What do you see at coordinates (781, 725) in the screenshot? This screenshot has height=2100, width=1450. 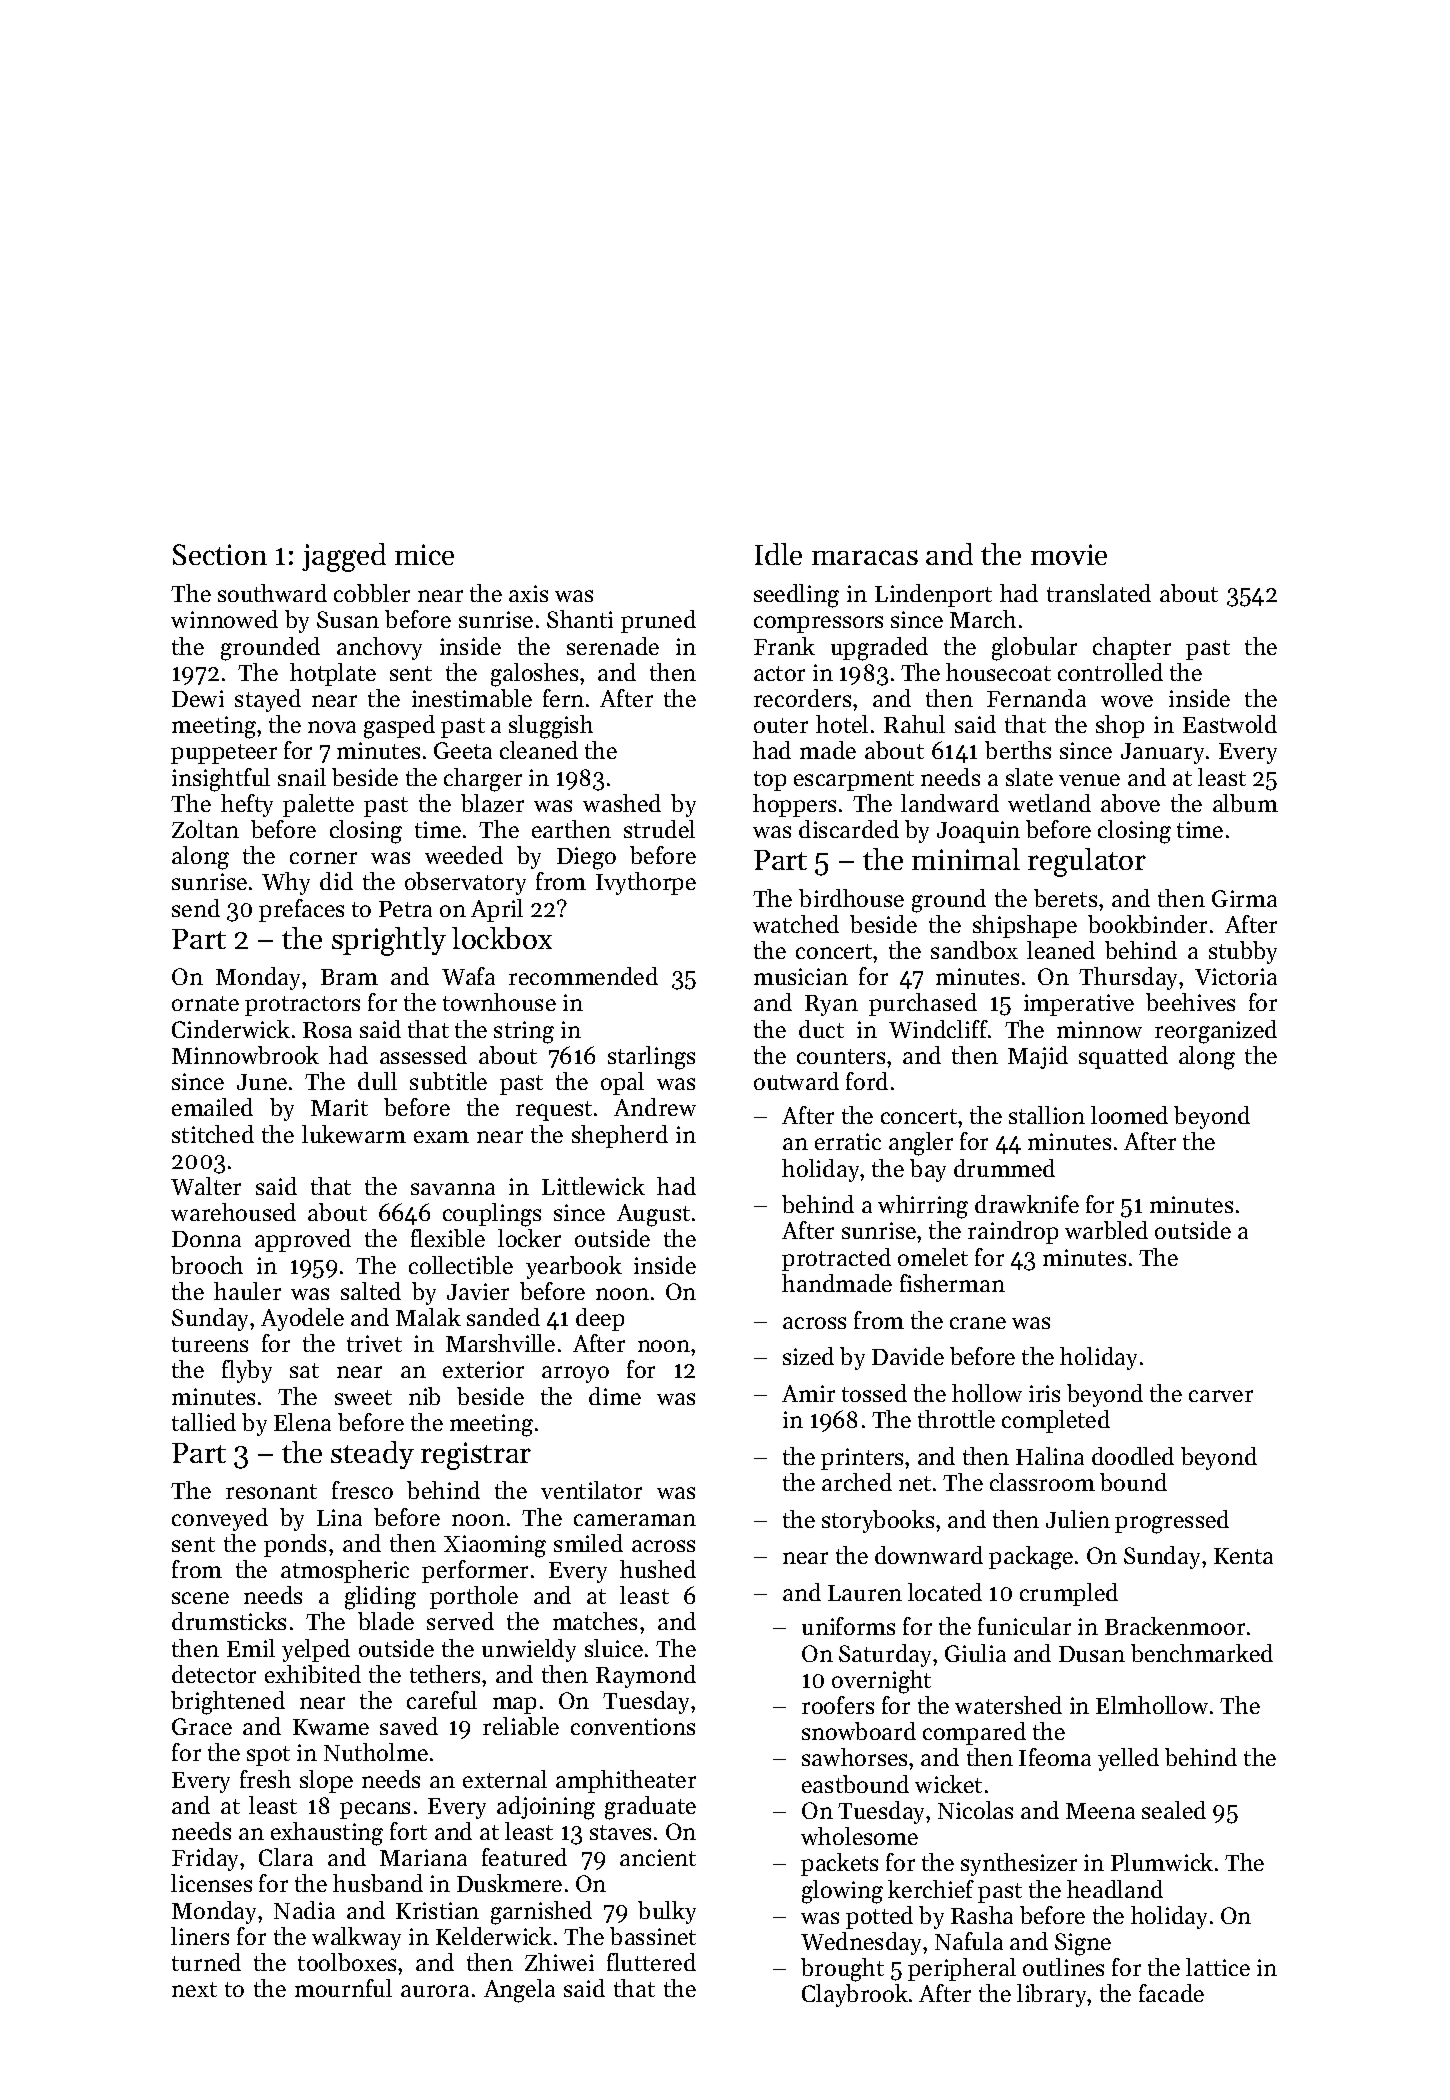 I see `outer` at bounding box center [781, 725].
